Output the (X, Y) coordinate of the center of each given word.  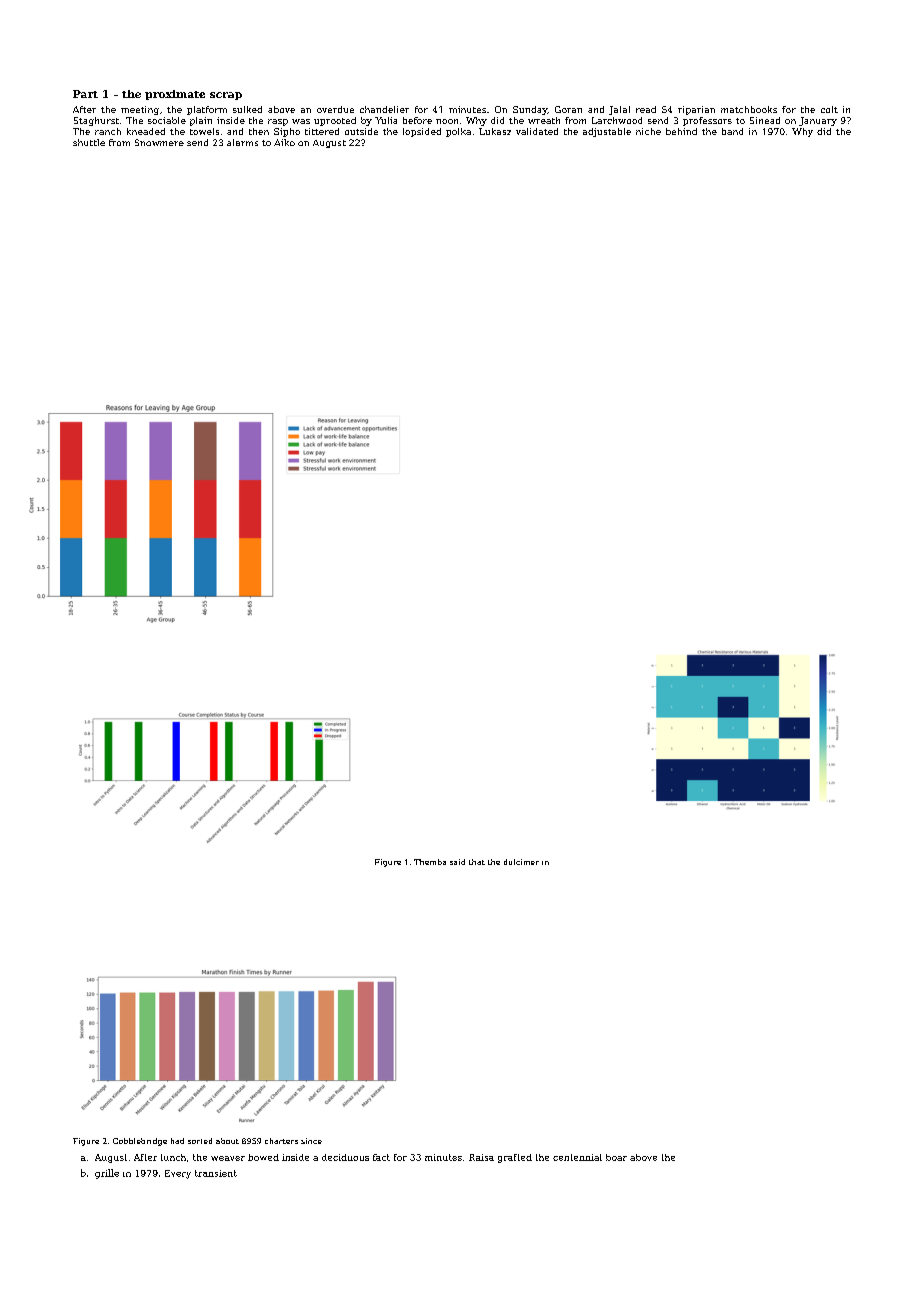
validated (537, 131)
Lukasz (495, 131)
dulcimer (521, 862)
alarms (242, 142)
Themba (430, 862)
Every (178, 1174)
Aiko (284, 142)
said (457, 862)
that (477, 862)
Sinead (765, 120)
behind (681, 131)
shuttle (89, 142)
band (732, 131)
